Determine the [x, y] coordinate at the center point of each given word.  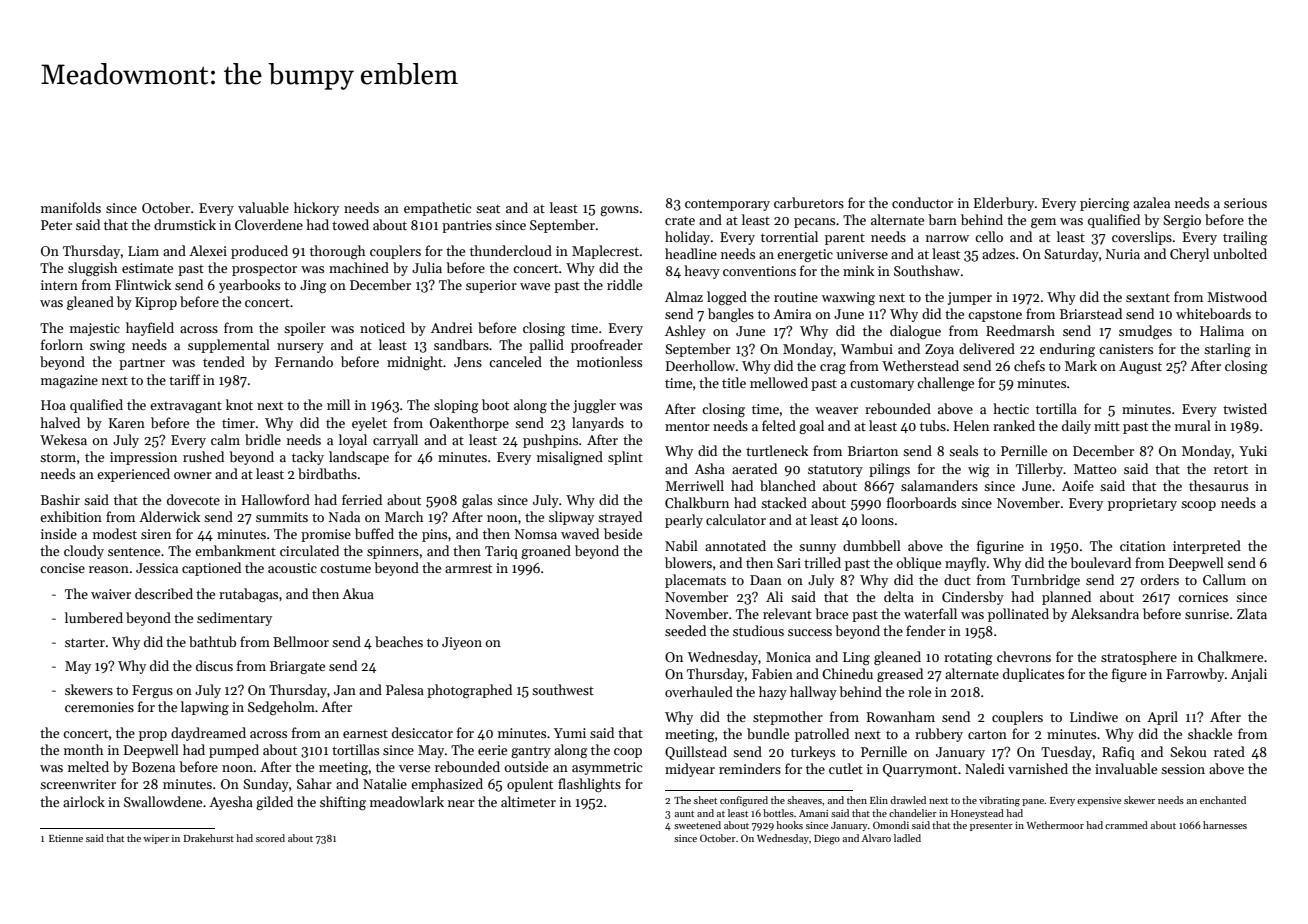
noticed [382, 327]
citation [1143, 546]
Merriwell [694, 485]
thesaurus [1218, 485]
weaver [836, 410]
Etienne [66, 838]
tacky [308, 458]
